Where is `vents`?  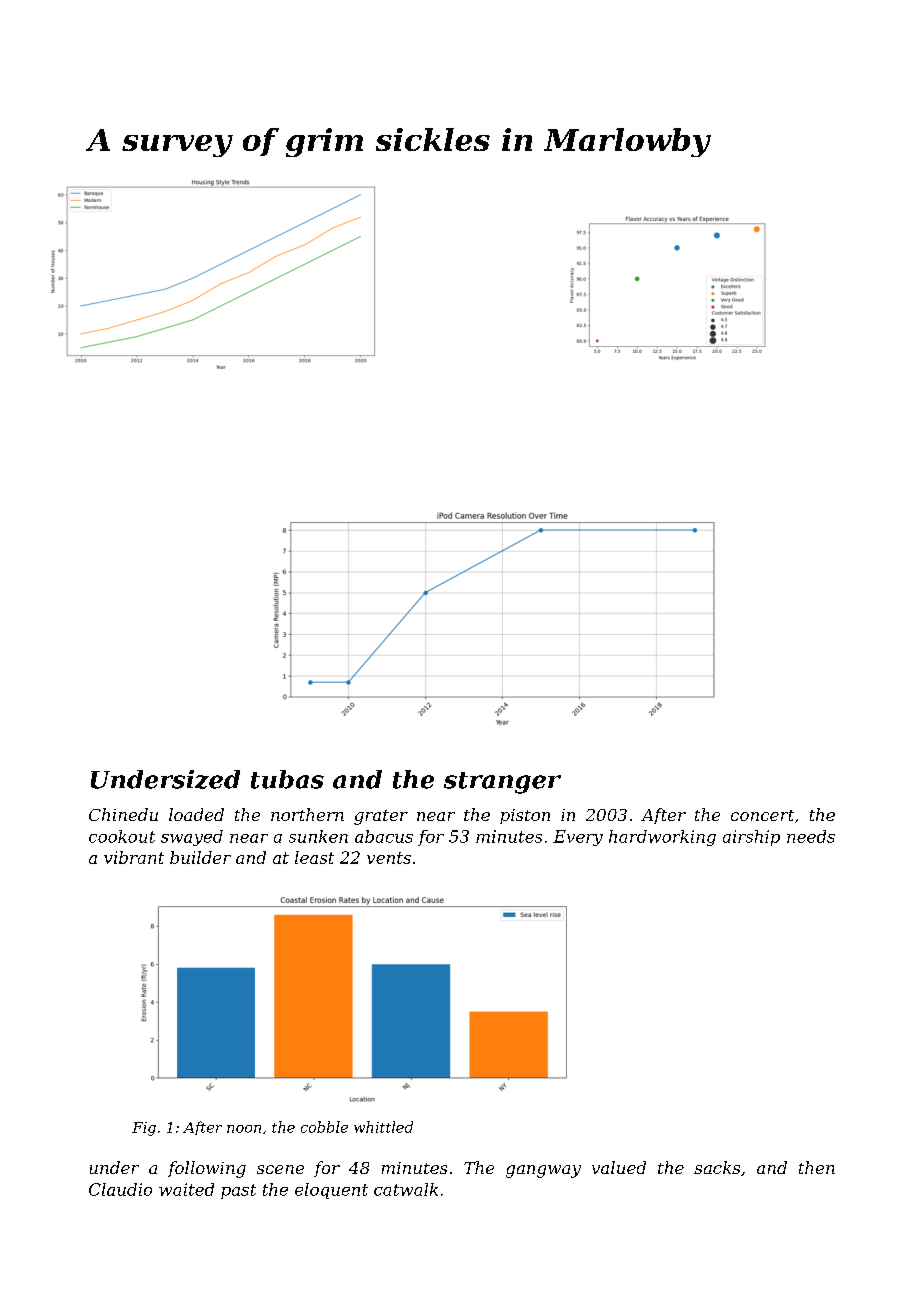 vents is located at coordinates (389, 858).
